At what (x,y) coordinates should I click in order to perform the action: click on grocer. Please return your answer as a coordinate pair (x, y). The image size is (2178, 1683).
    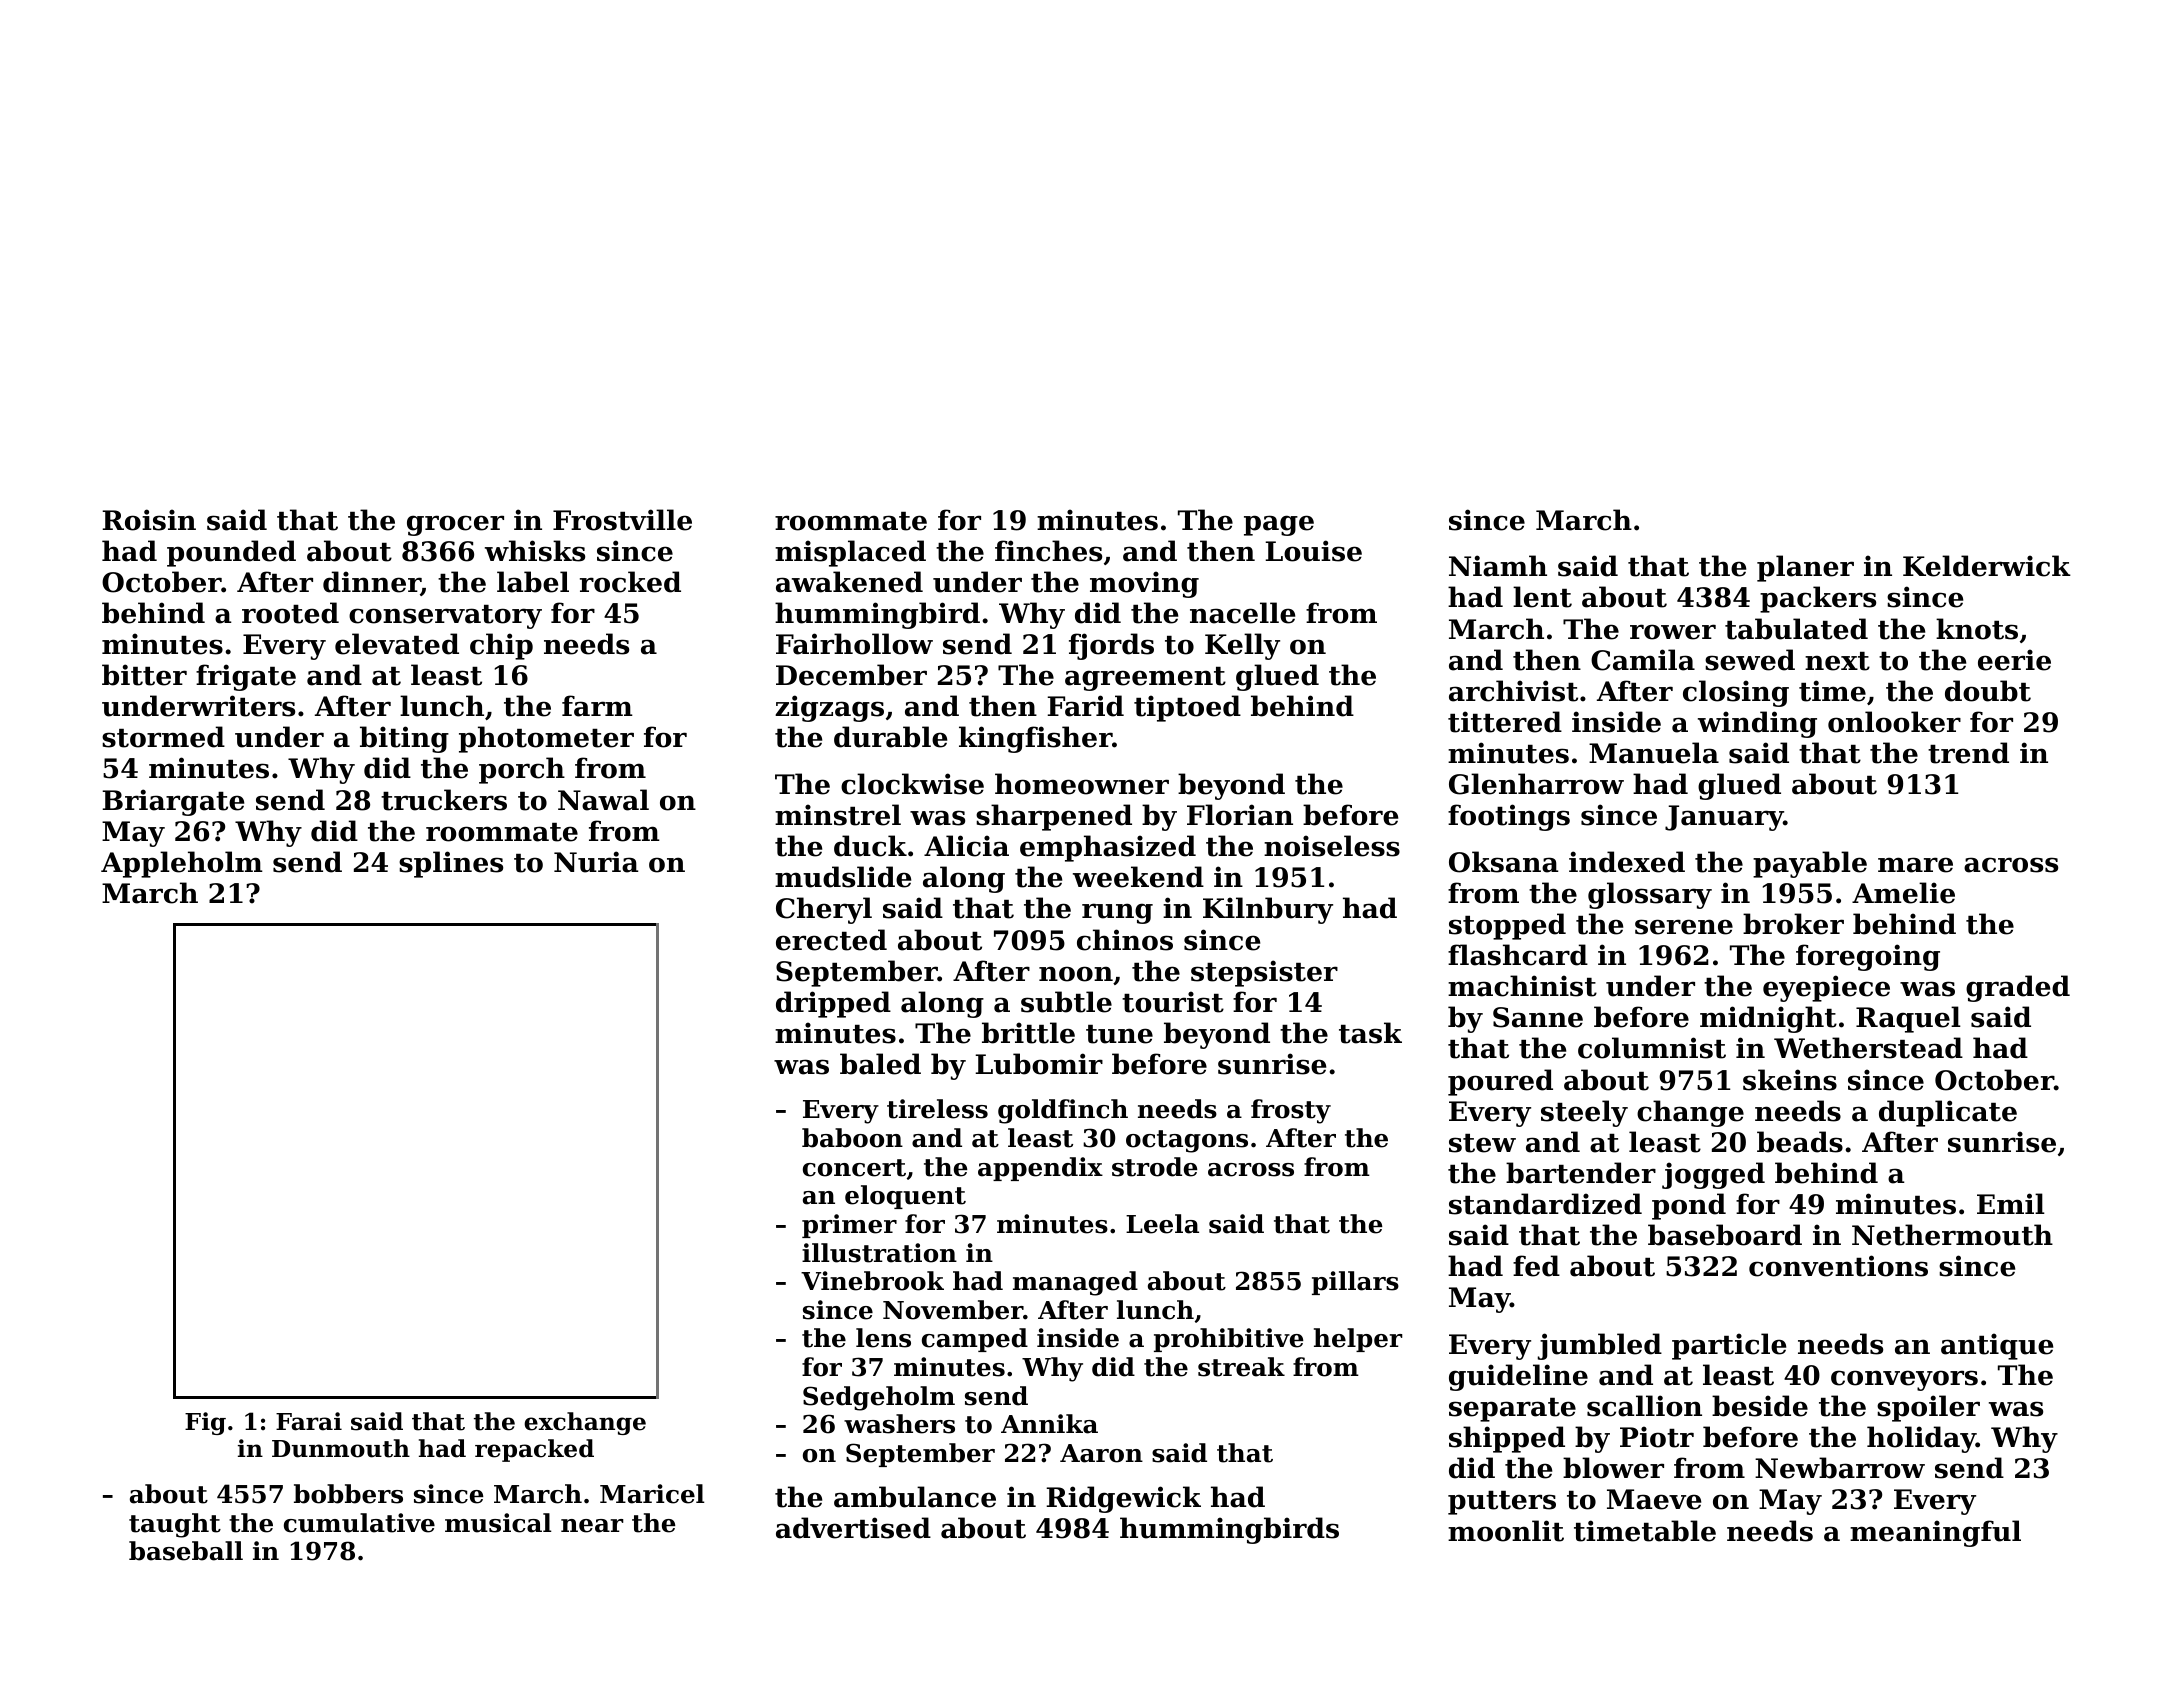
    Looking at the image, I should click on (455, 525).
